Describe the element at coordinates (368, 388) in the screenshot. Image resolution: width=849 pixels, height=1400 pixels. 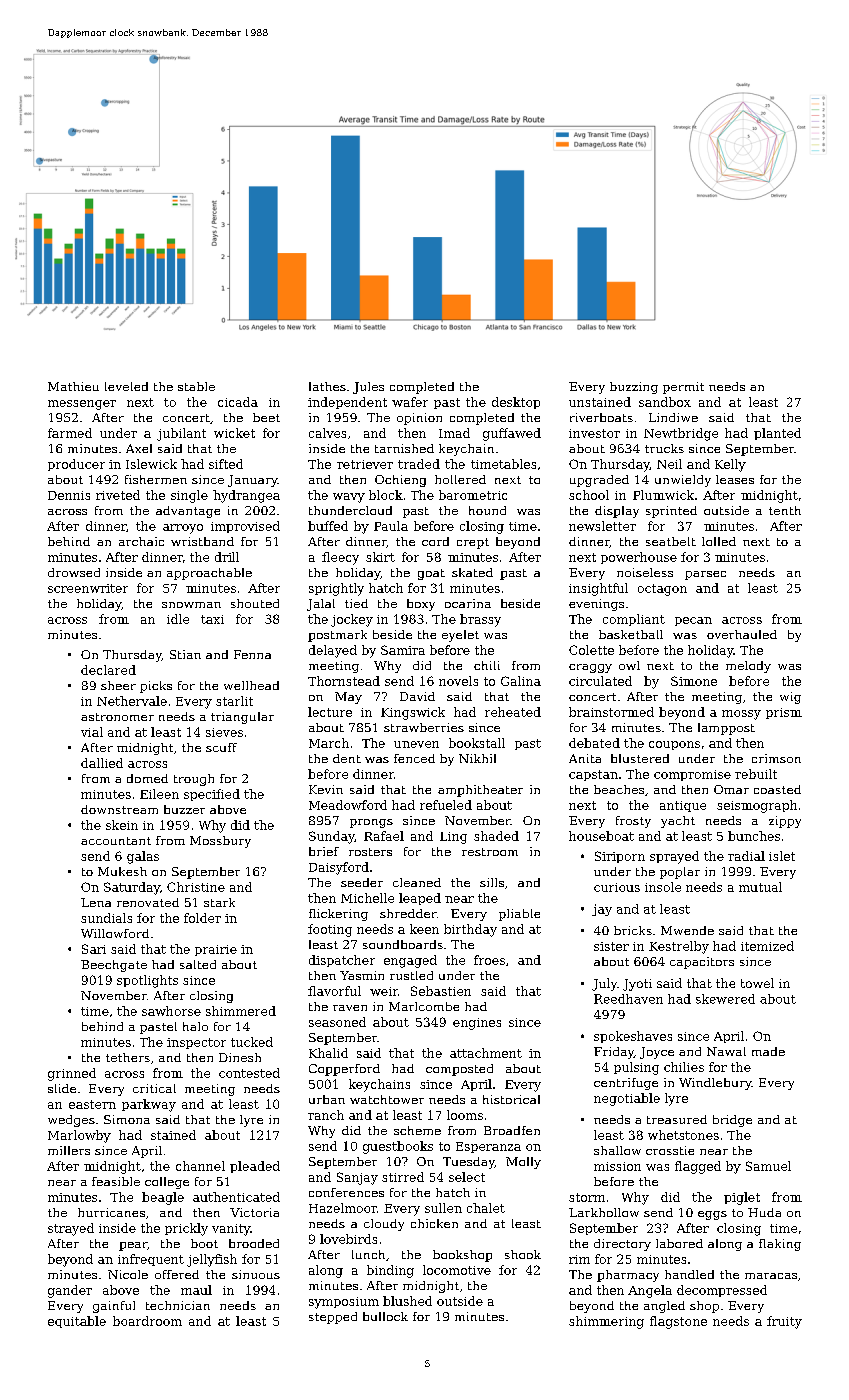
I see `Jules` at that location.
